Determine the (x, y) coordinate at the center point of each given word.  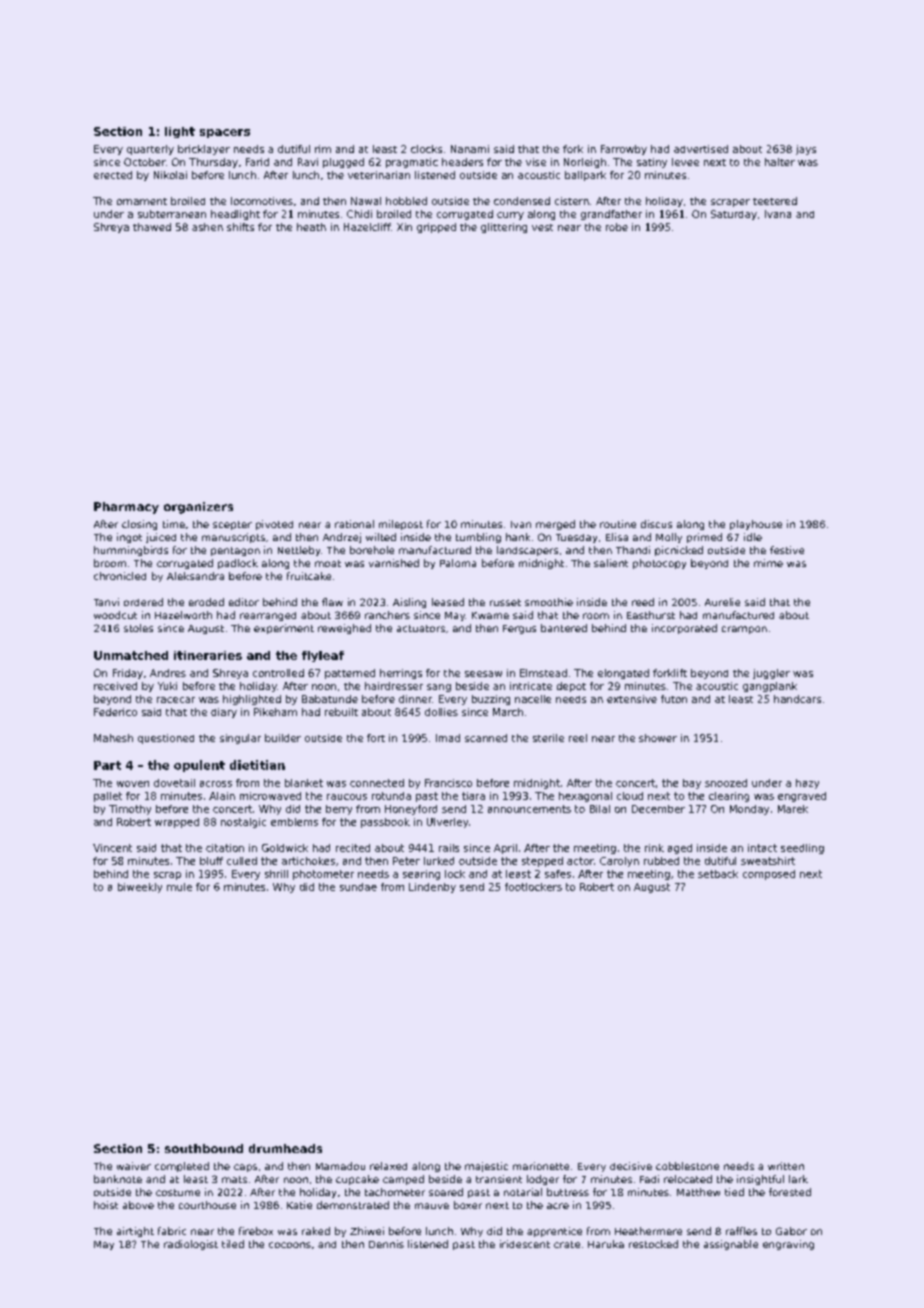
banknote (118, 1179)
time (174, 524)
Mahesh (113, 738)
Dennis (386, 1244)
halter (780, 162)
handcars (797, 699)
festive (787, 550)
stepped (542, 862)
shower (658, 738)
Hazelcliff (367, 227)
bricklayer (204, 150)
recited (353, 848)
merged (555, 525)
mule (179, 887)
